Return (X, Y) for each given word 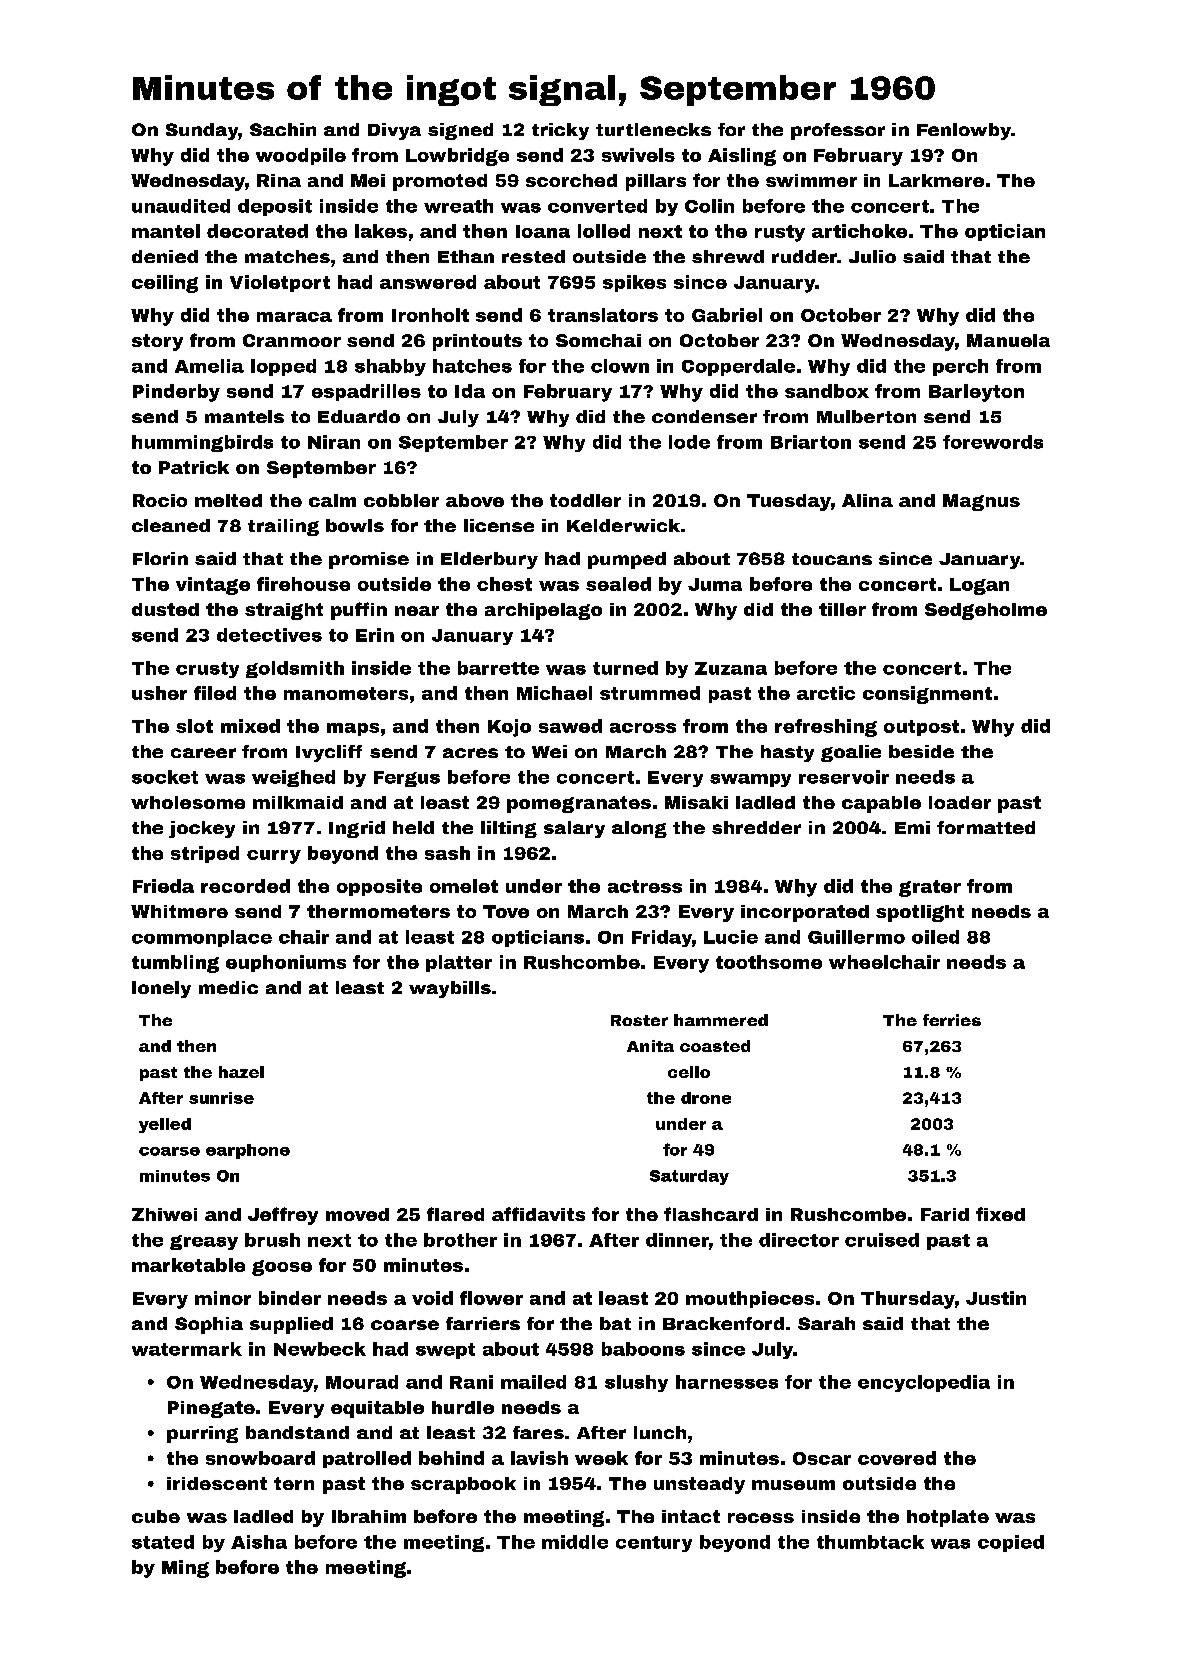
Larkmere (936, 180)
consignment (927, 695)
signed (460, 131)
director (799, 1240)
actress (645, 886)
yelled (165, 1125)
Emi (912, 827)
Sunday (202, 131)
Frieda (163, 886)
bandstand (297, 1432)
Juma (715, 584)
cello (689, 1072)
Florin (160, 558)
